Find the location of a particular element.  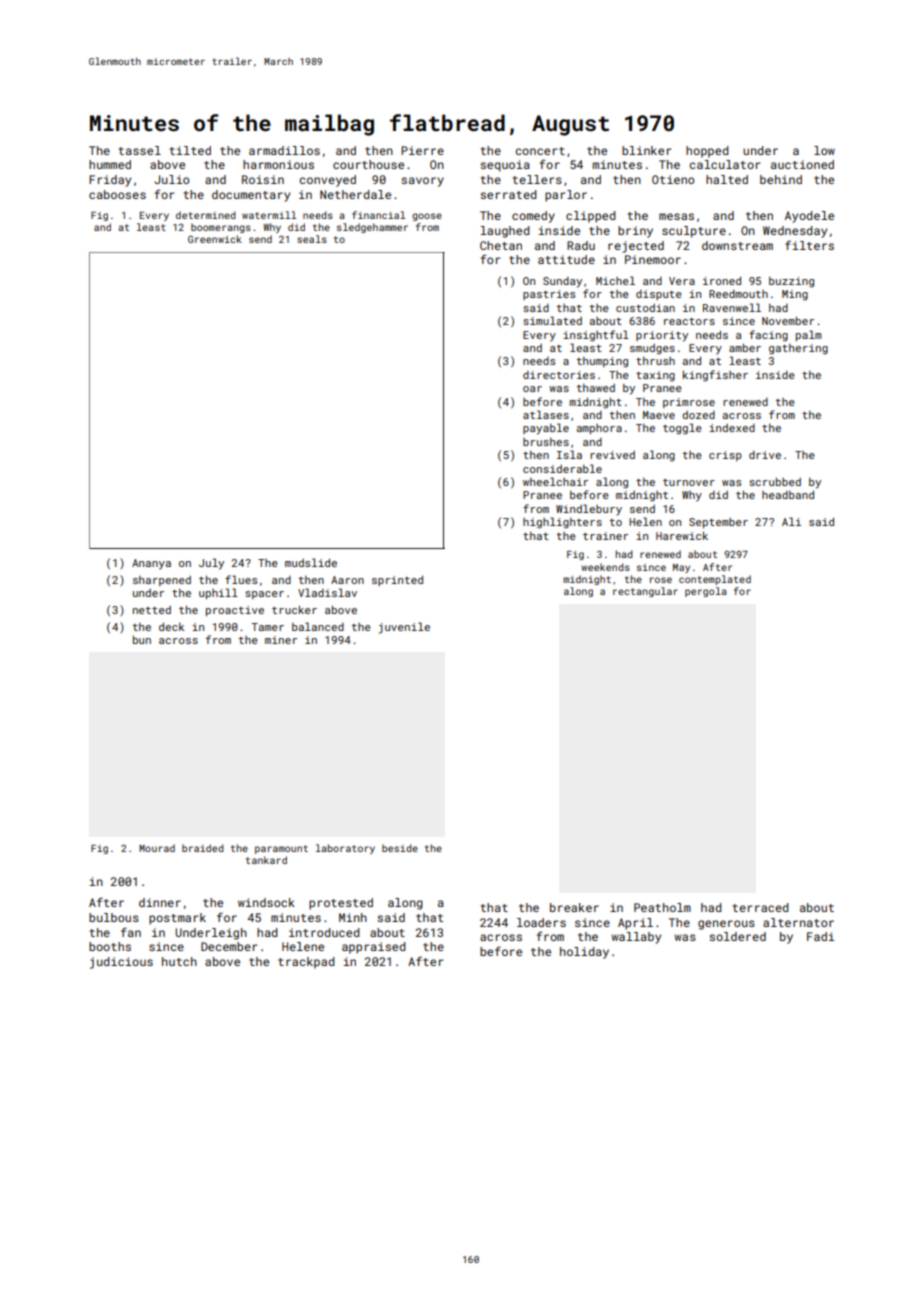

wheelchair is located at coordinates (555, 481).
